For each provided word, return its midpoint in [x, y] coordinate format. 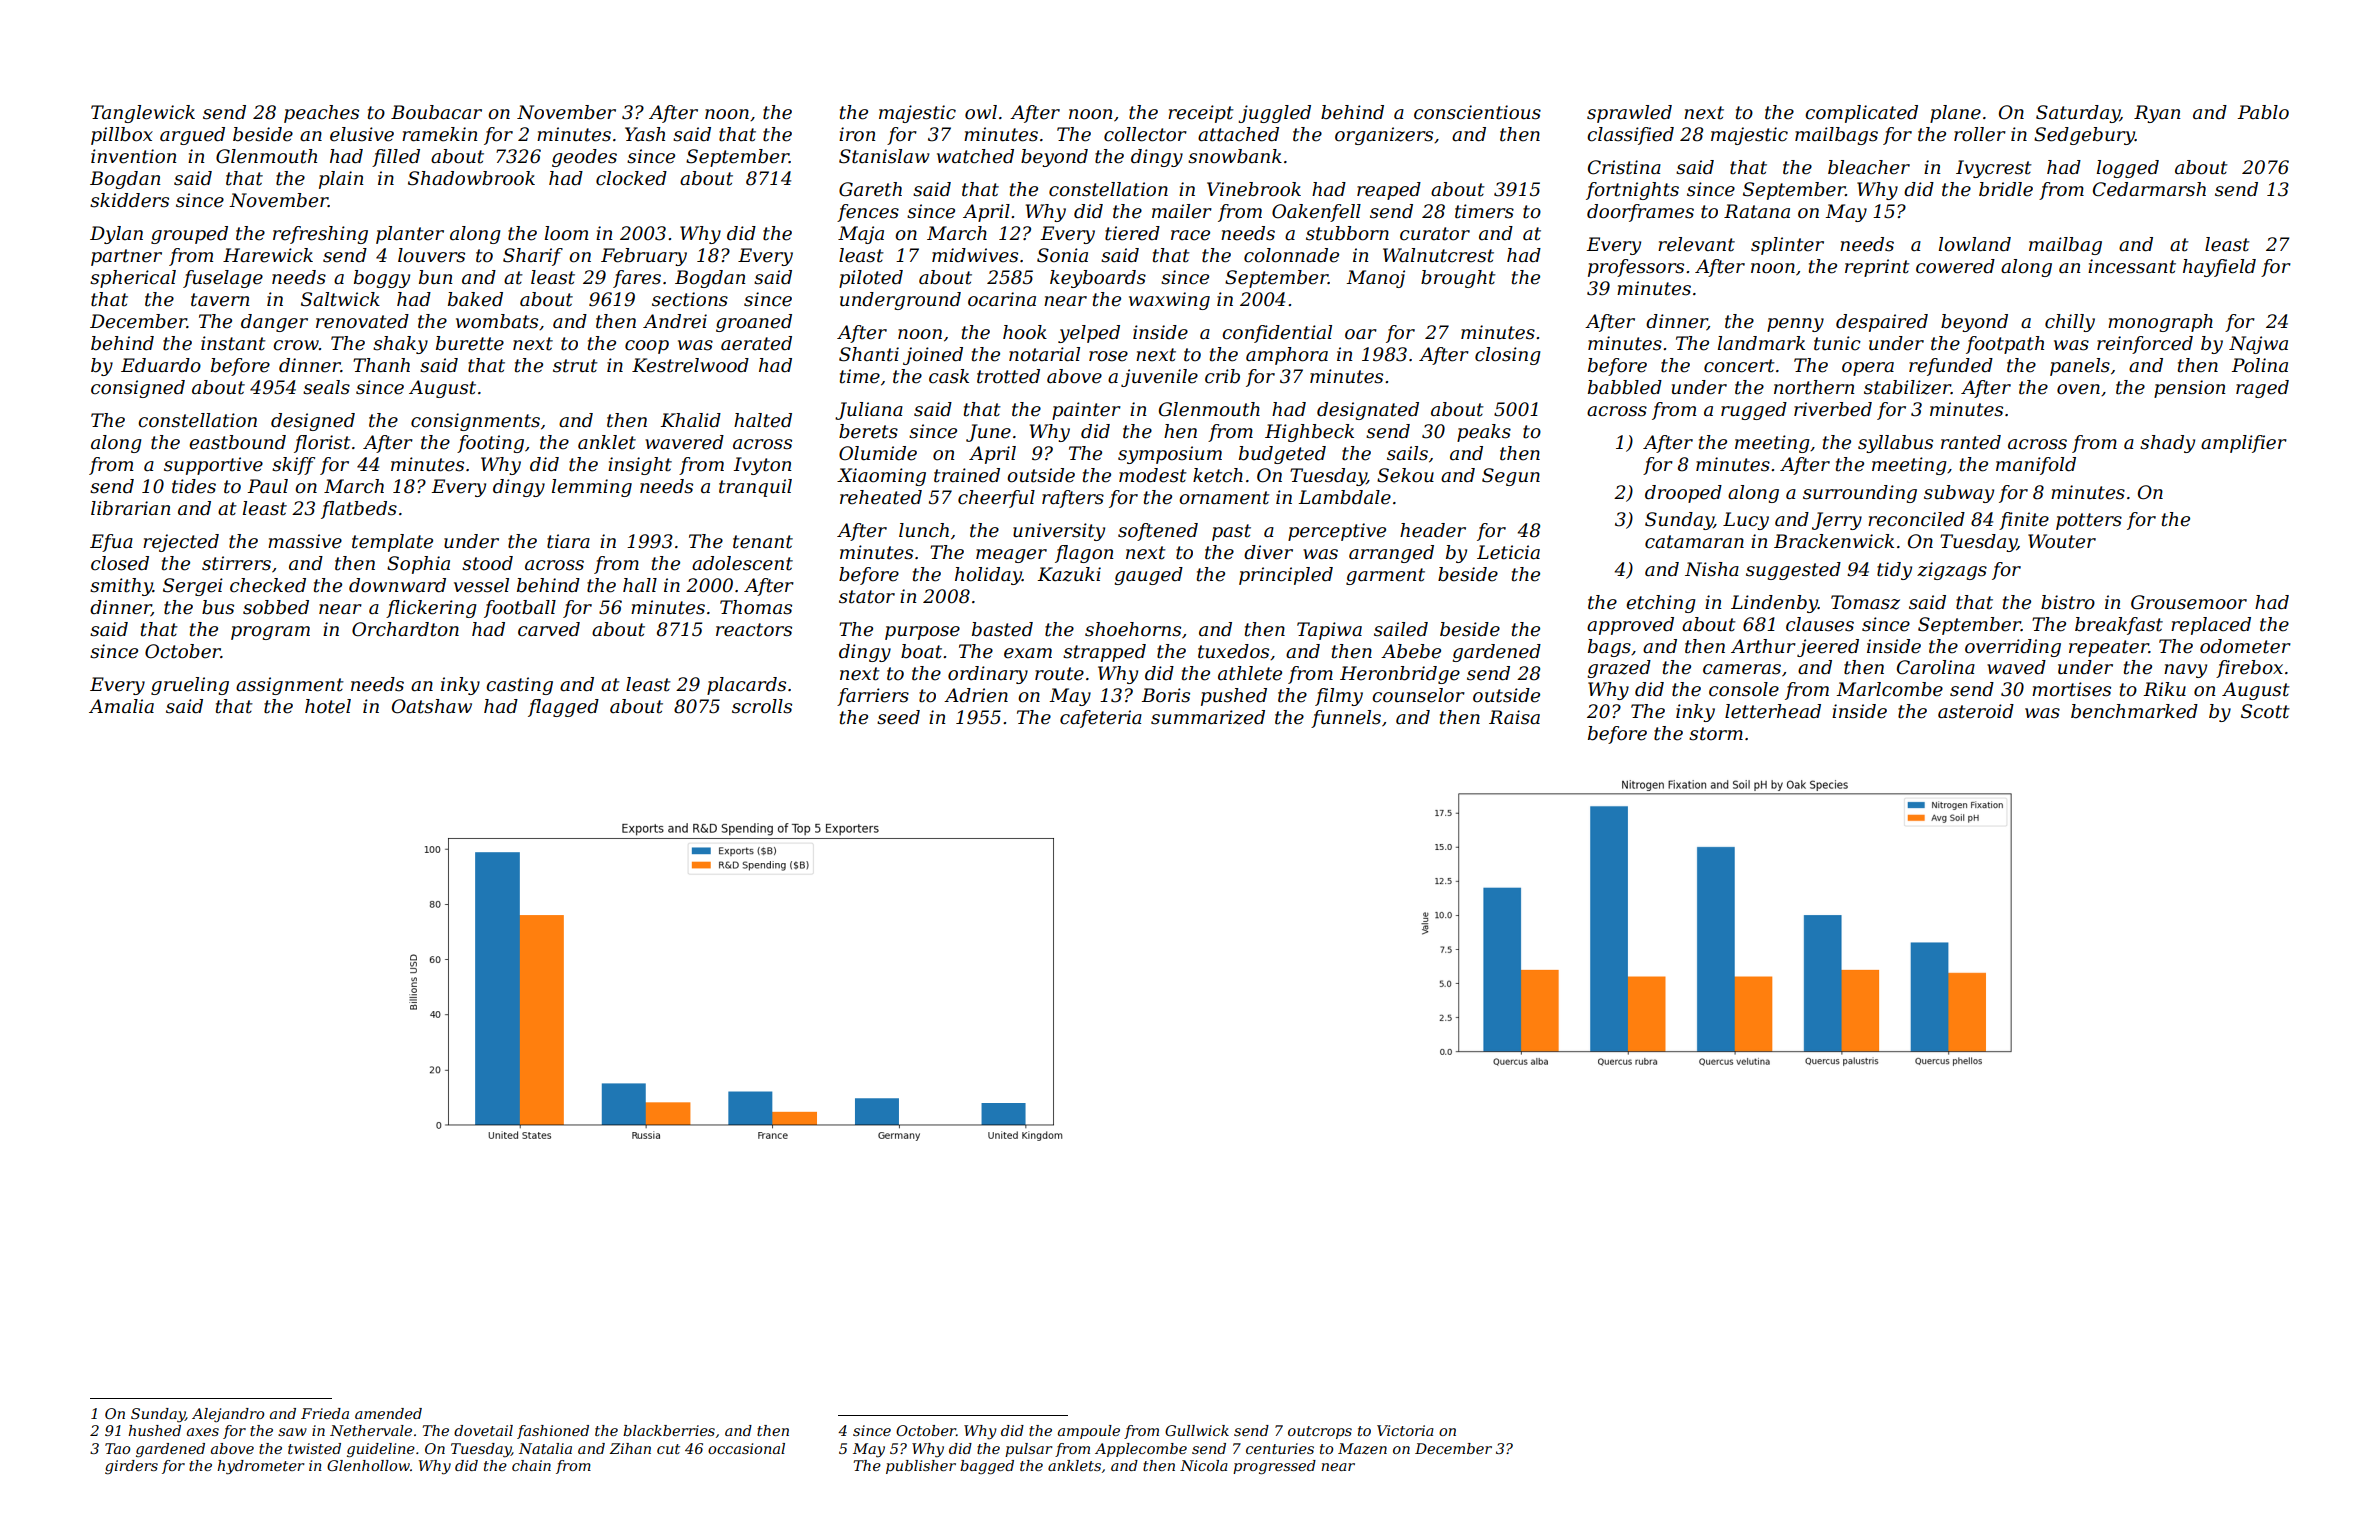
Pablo [2263, 112]
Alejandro [228, 1415]
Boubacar [436, 112]
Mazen [1362, 1449]
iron [857, 134]
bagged [987, 1467]
